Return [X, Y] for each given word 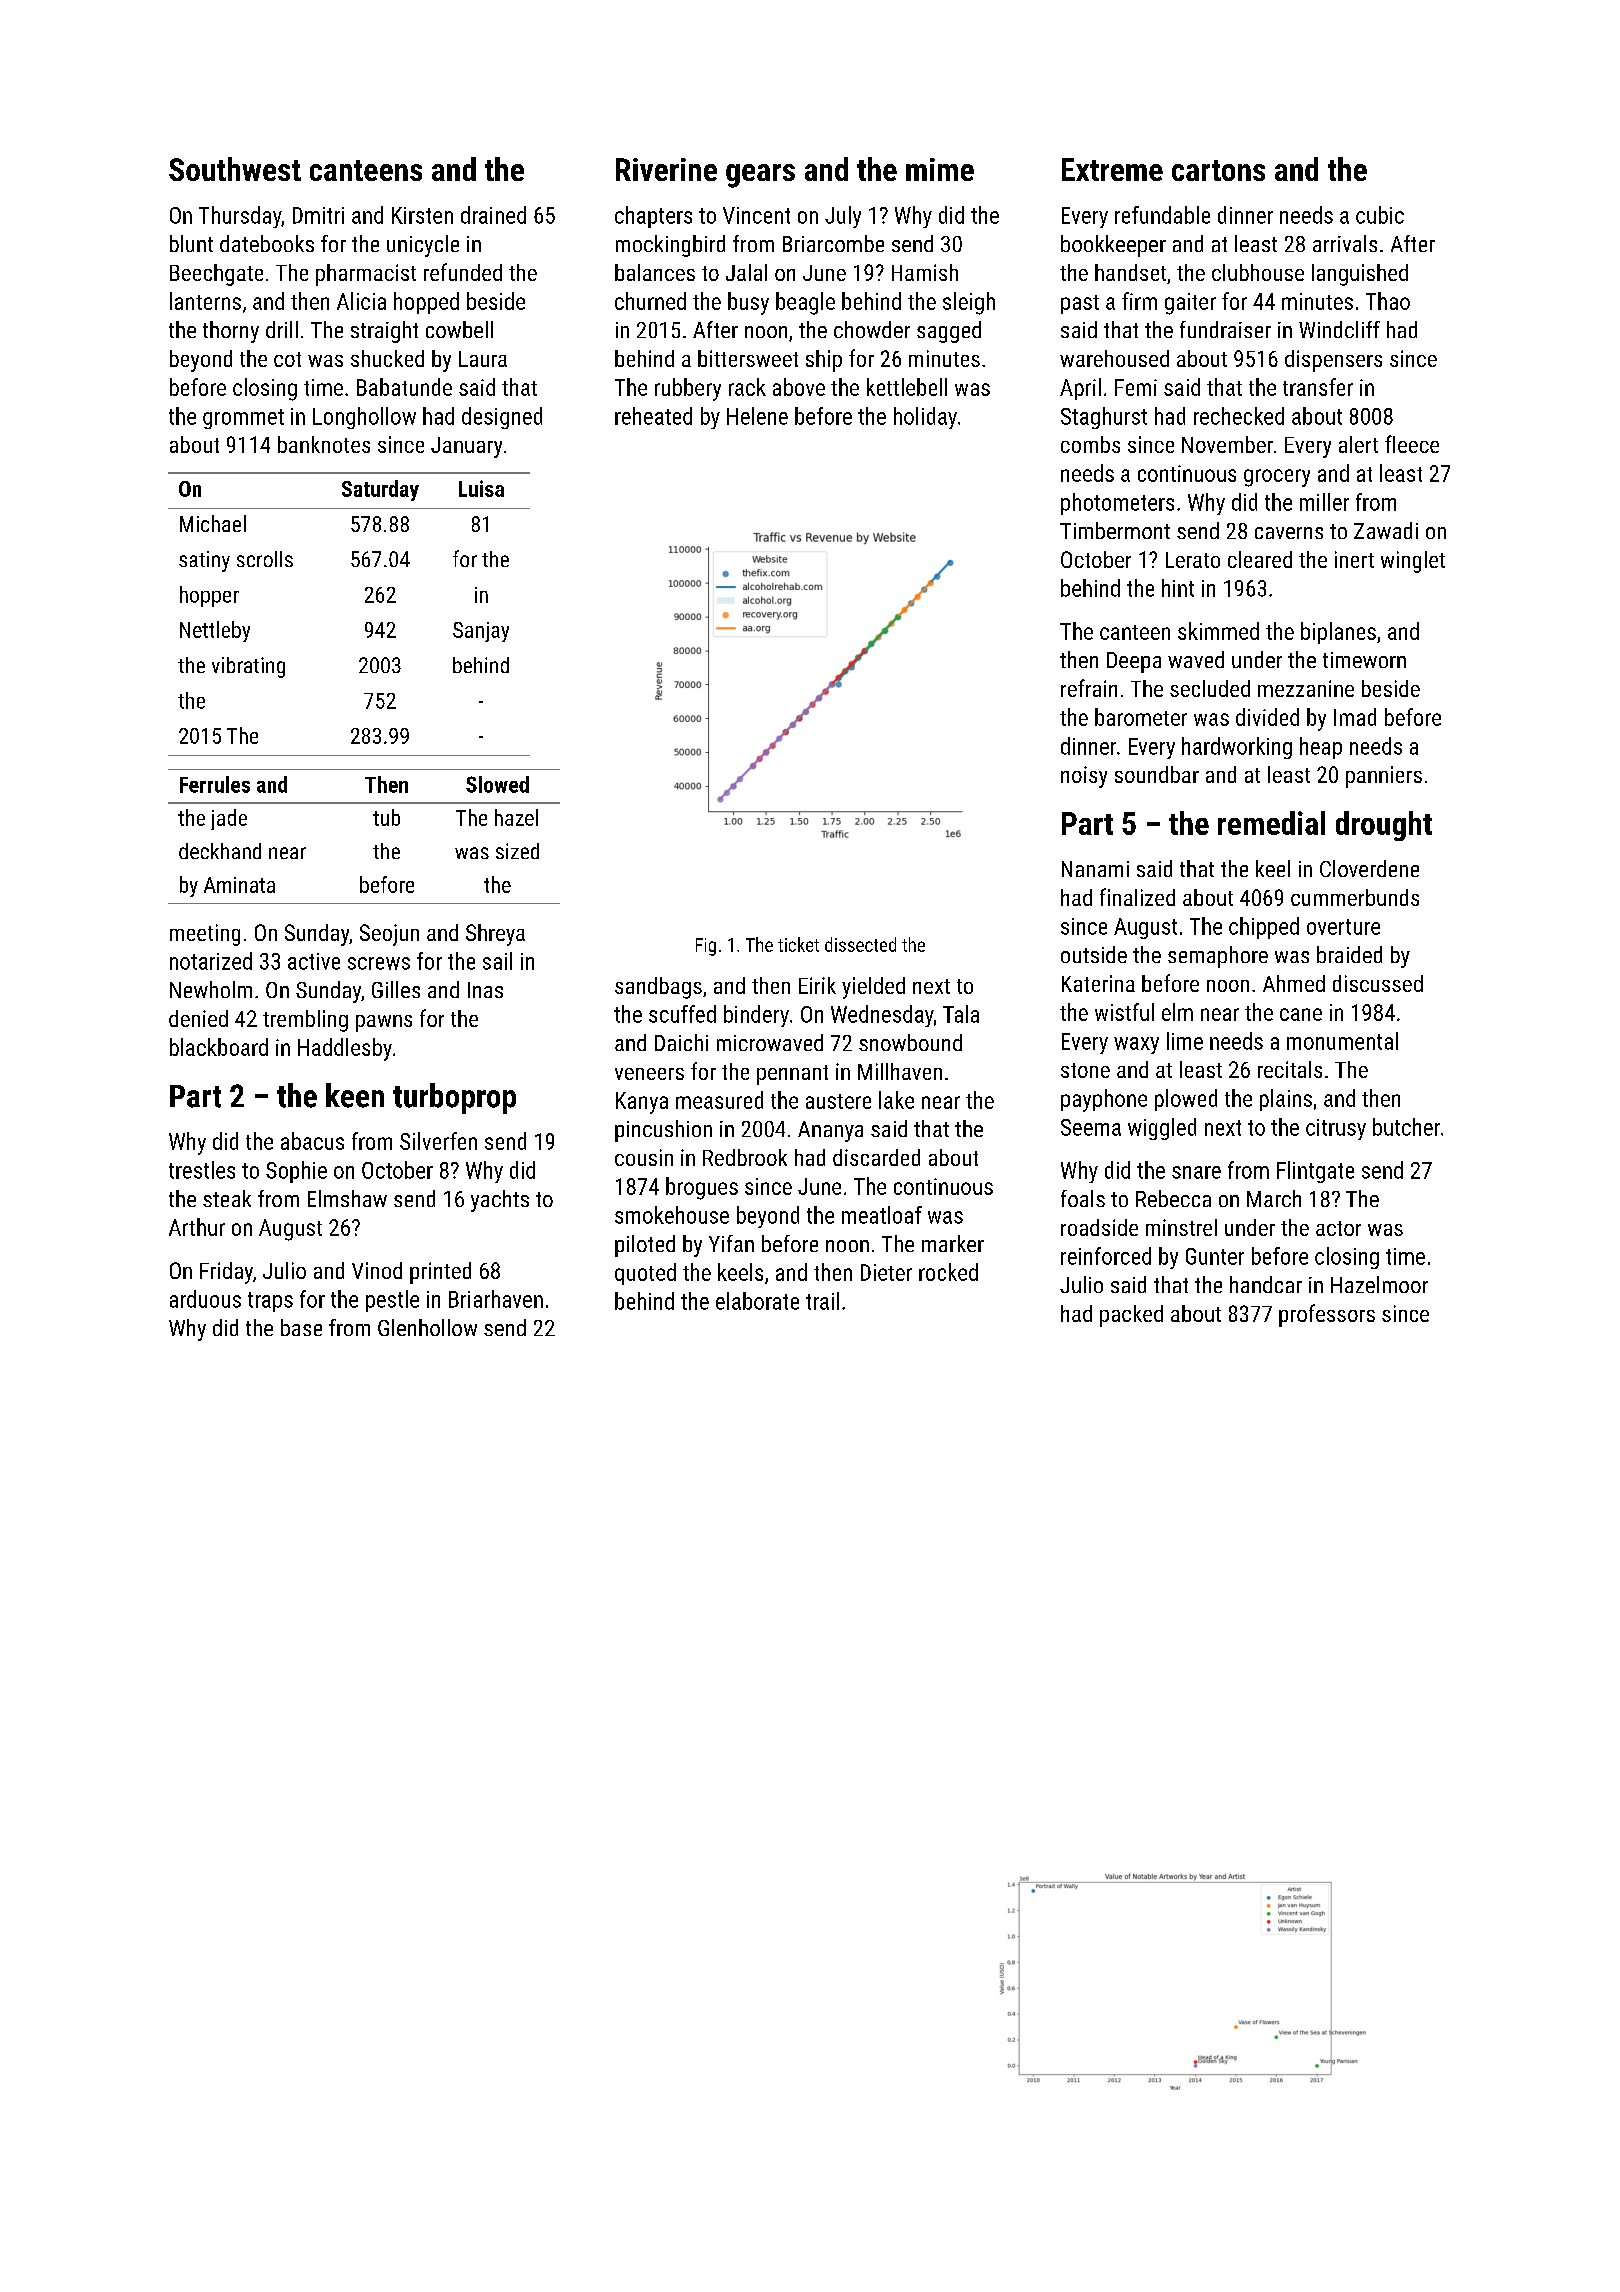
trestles [202, 1170]
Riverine [666, 169]
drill [282, 329]
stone [1085, 1070]
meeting [205, 935]
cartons [1218, 170]
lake [896, 1100]
